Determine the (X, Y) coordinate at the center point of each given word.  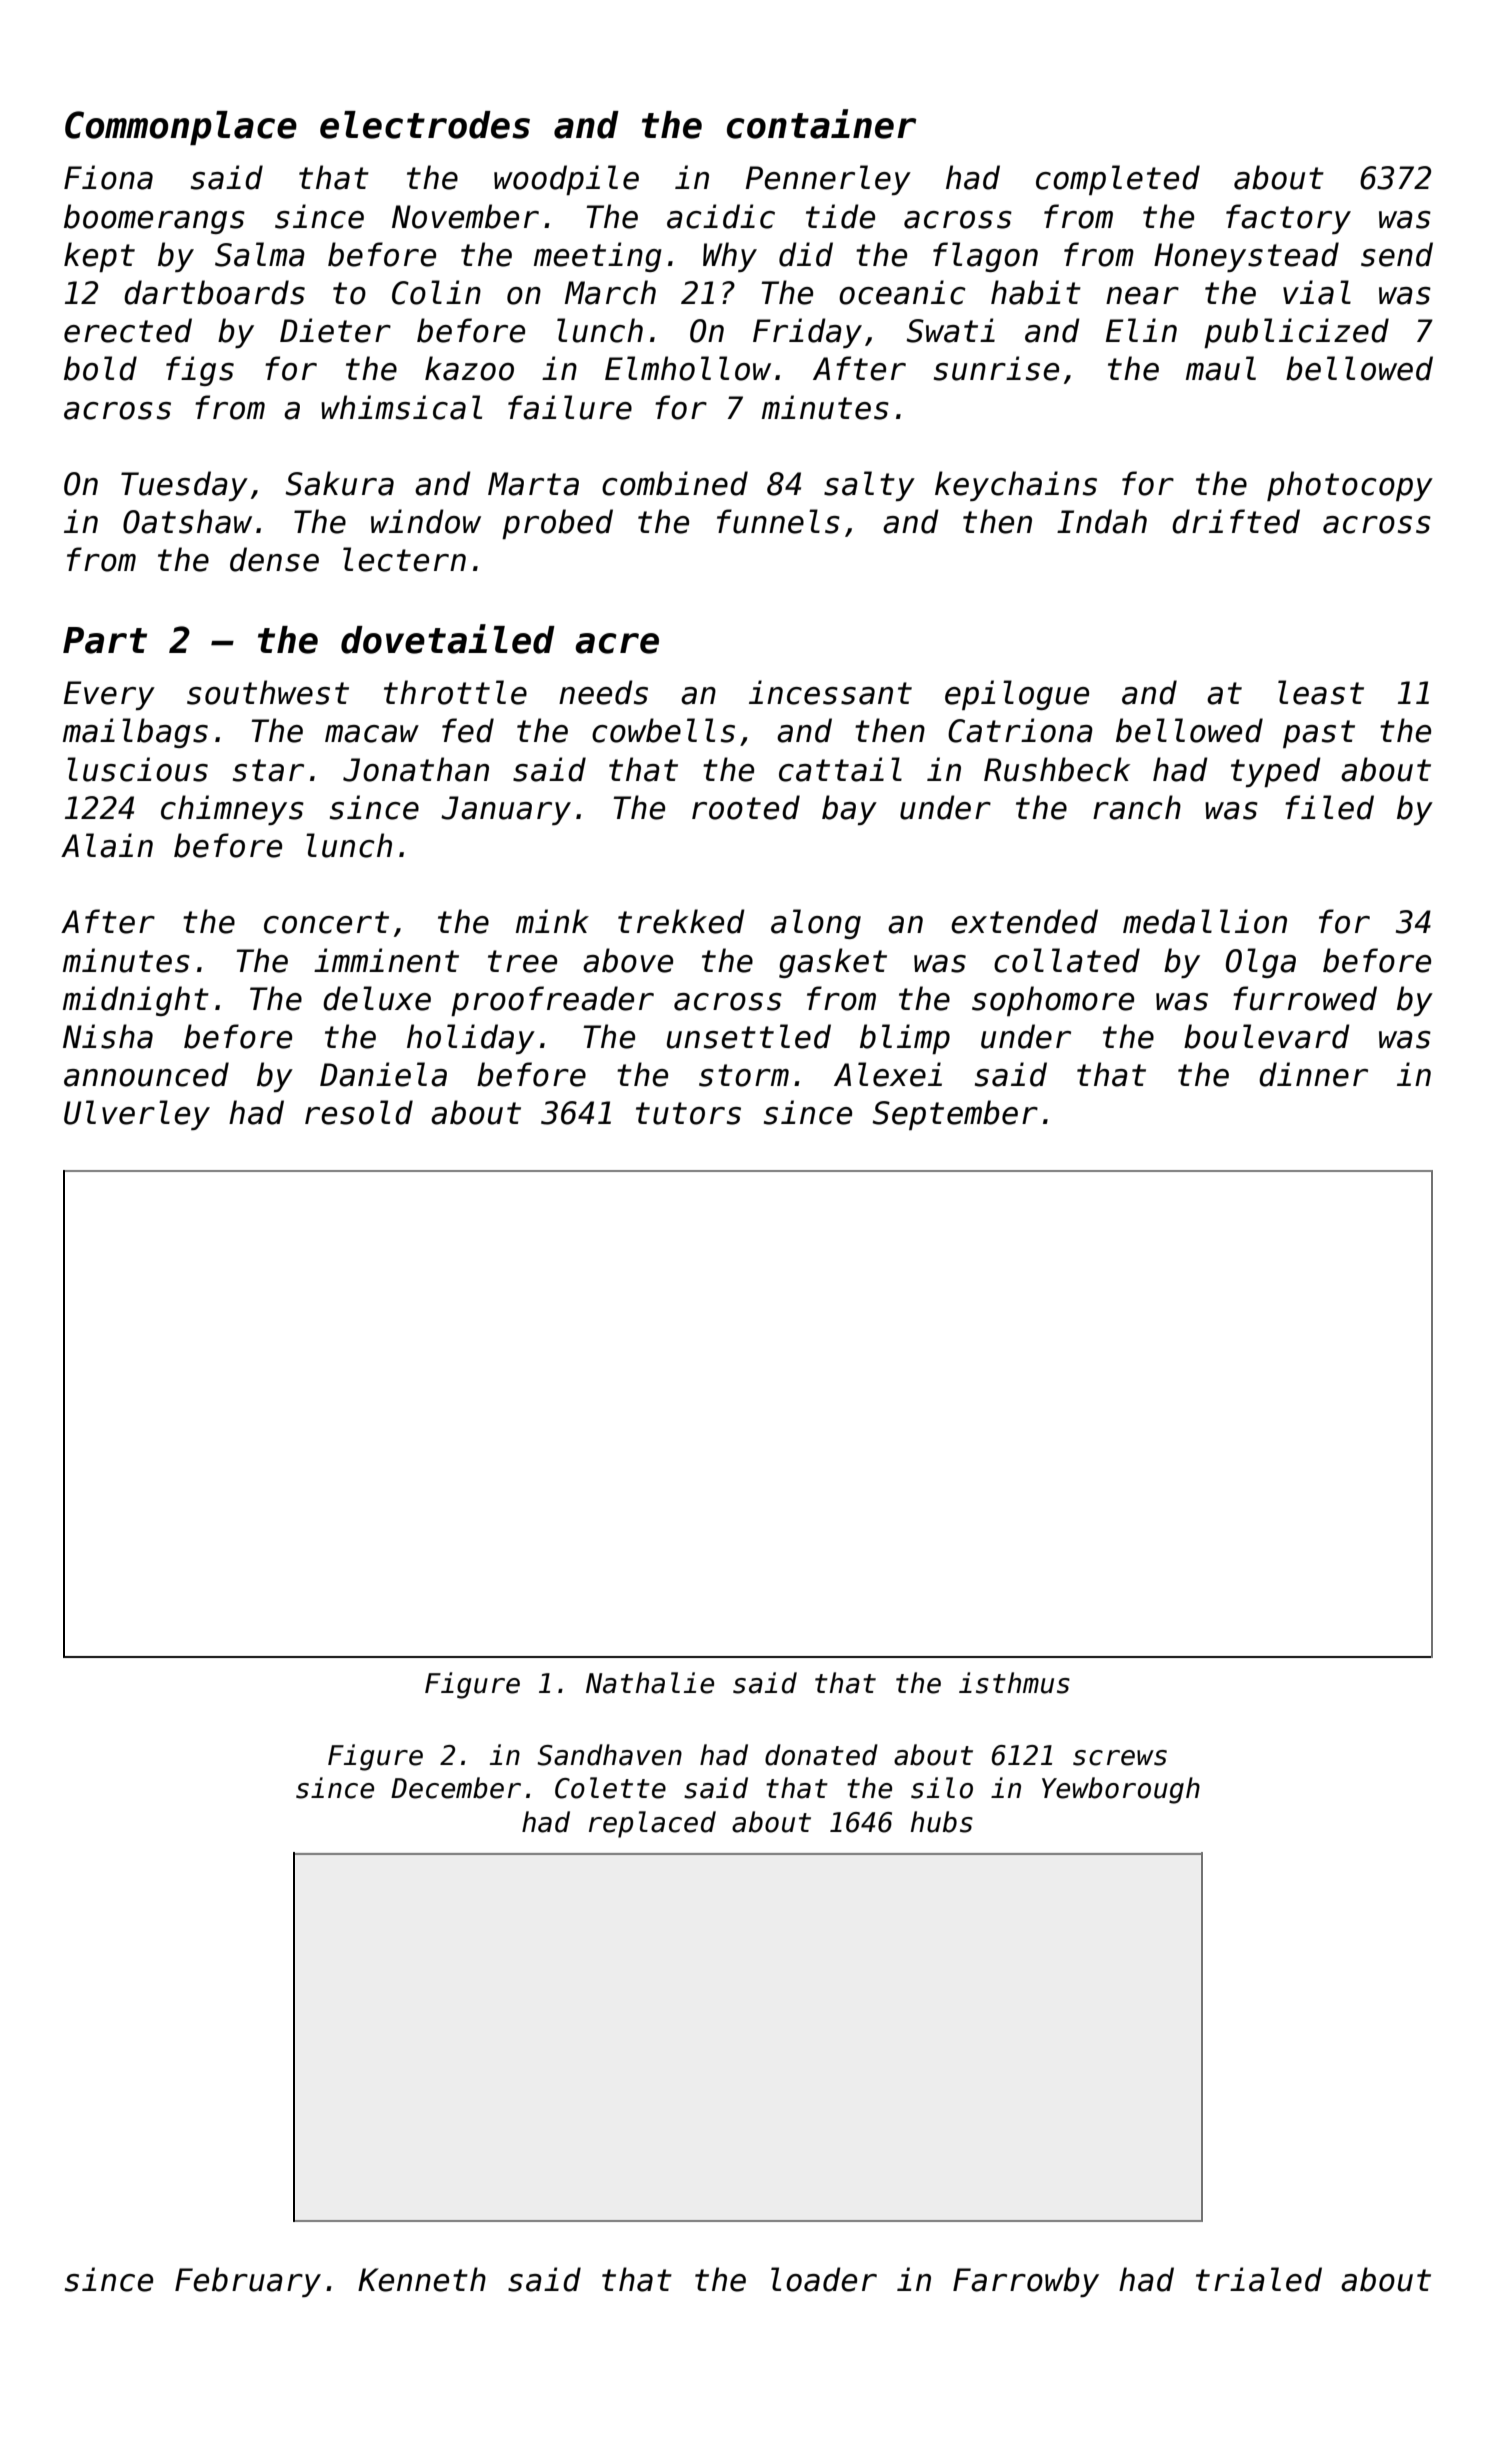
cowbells (663, 730)
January (506, 810)
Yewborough (1121, 1790)
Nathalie (650, 1683)
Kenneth (422, 2279)
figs (200, 371)
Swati (950, 330)
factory (1288, 219)
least (1321, 692)
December (456, 1788)
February (248, 2282)
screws (1120, 1758)
